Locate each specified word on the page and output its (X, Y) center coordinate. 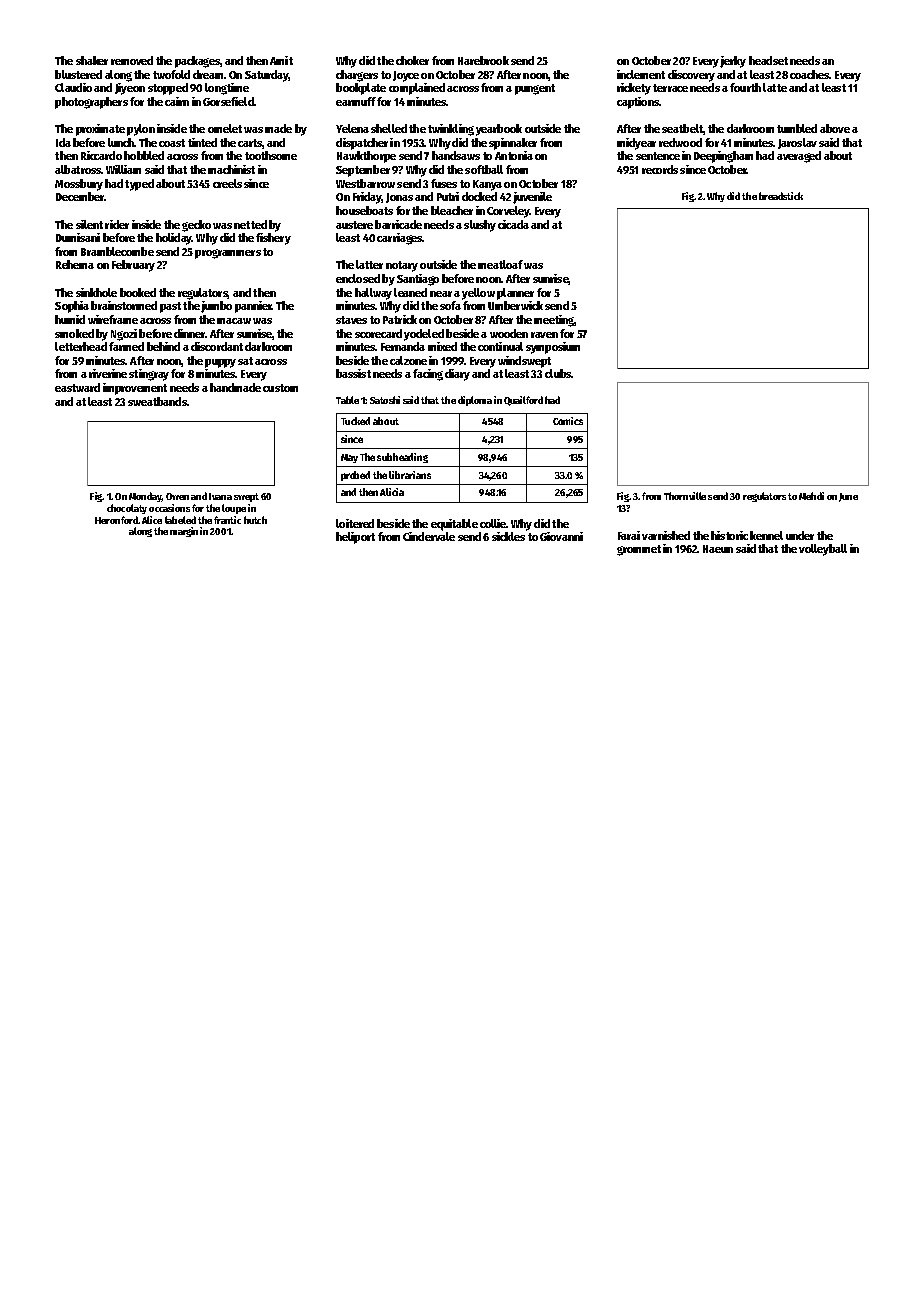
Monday (145, 497)
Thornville (685, 496)
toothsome (271, 155)
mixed (442, 346)
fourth (745, 87)
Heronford (116, 520)
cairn (177, 101)
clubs (558, 373)
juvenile (532, 198)
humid (70, 319)
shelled (389, 128)
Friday (367, 198)
